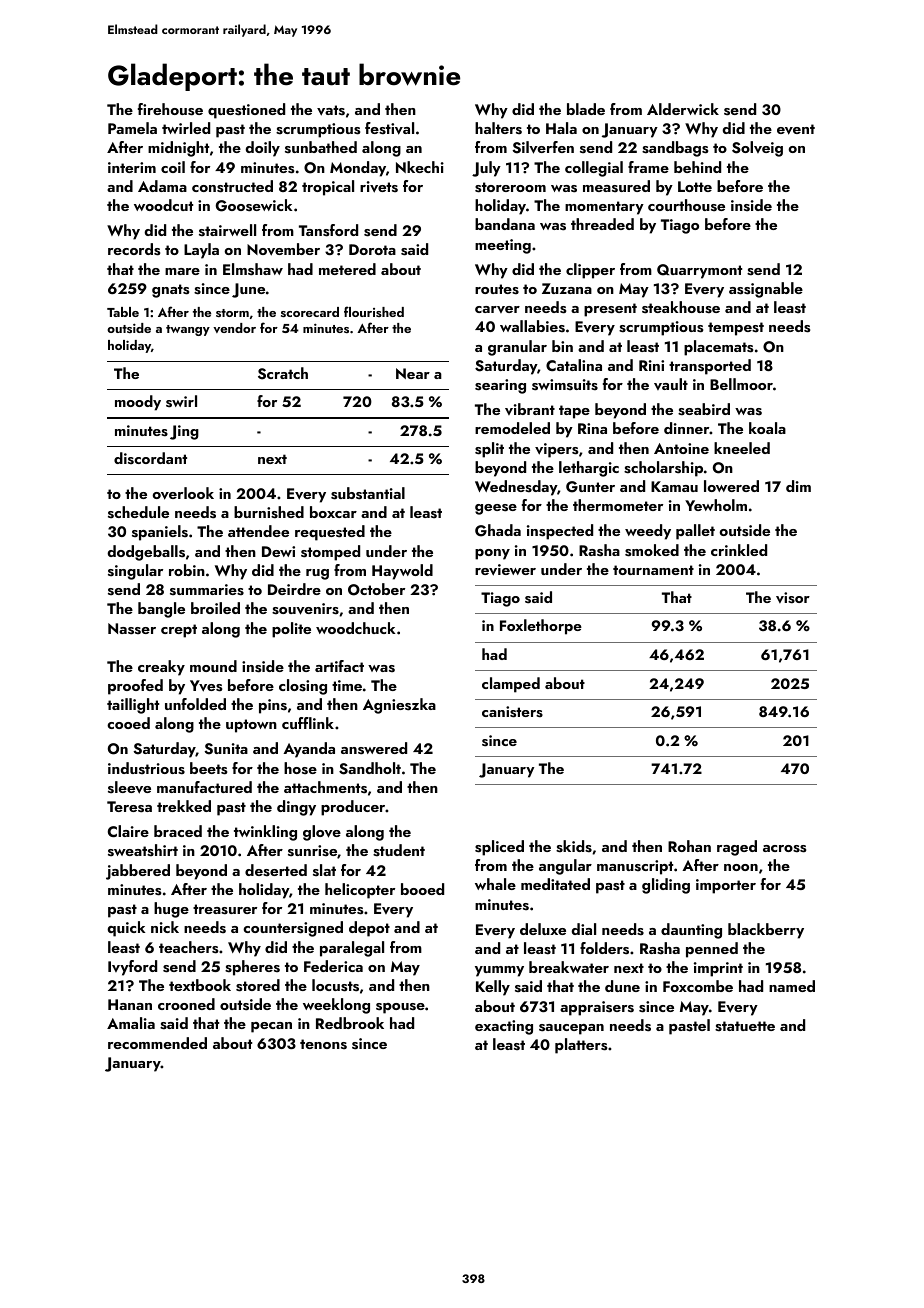 The image size is (924, 1308). I want to click on treasurer, so click(225, 909).
